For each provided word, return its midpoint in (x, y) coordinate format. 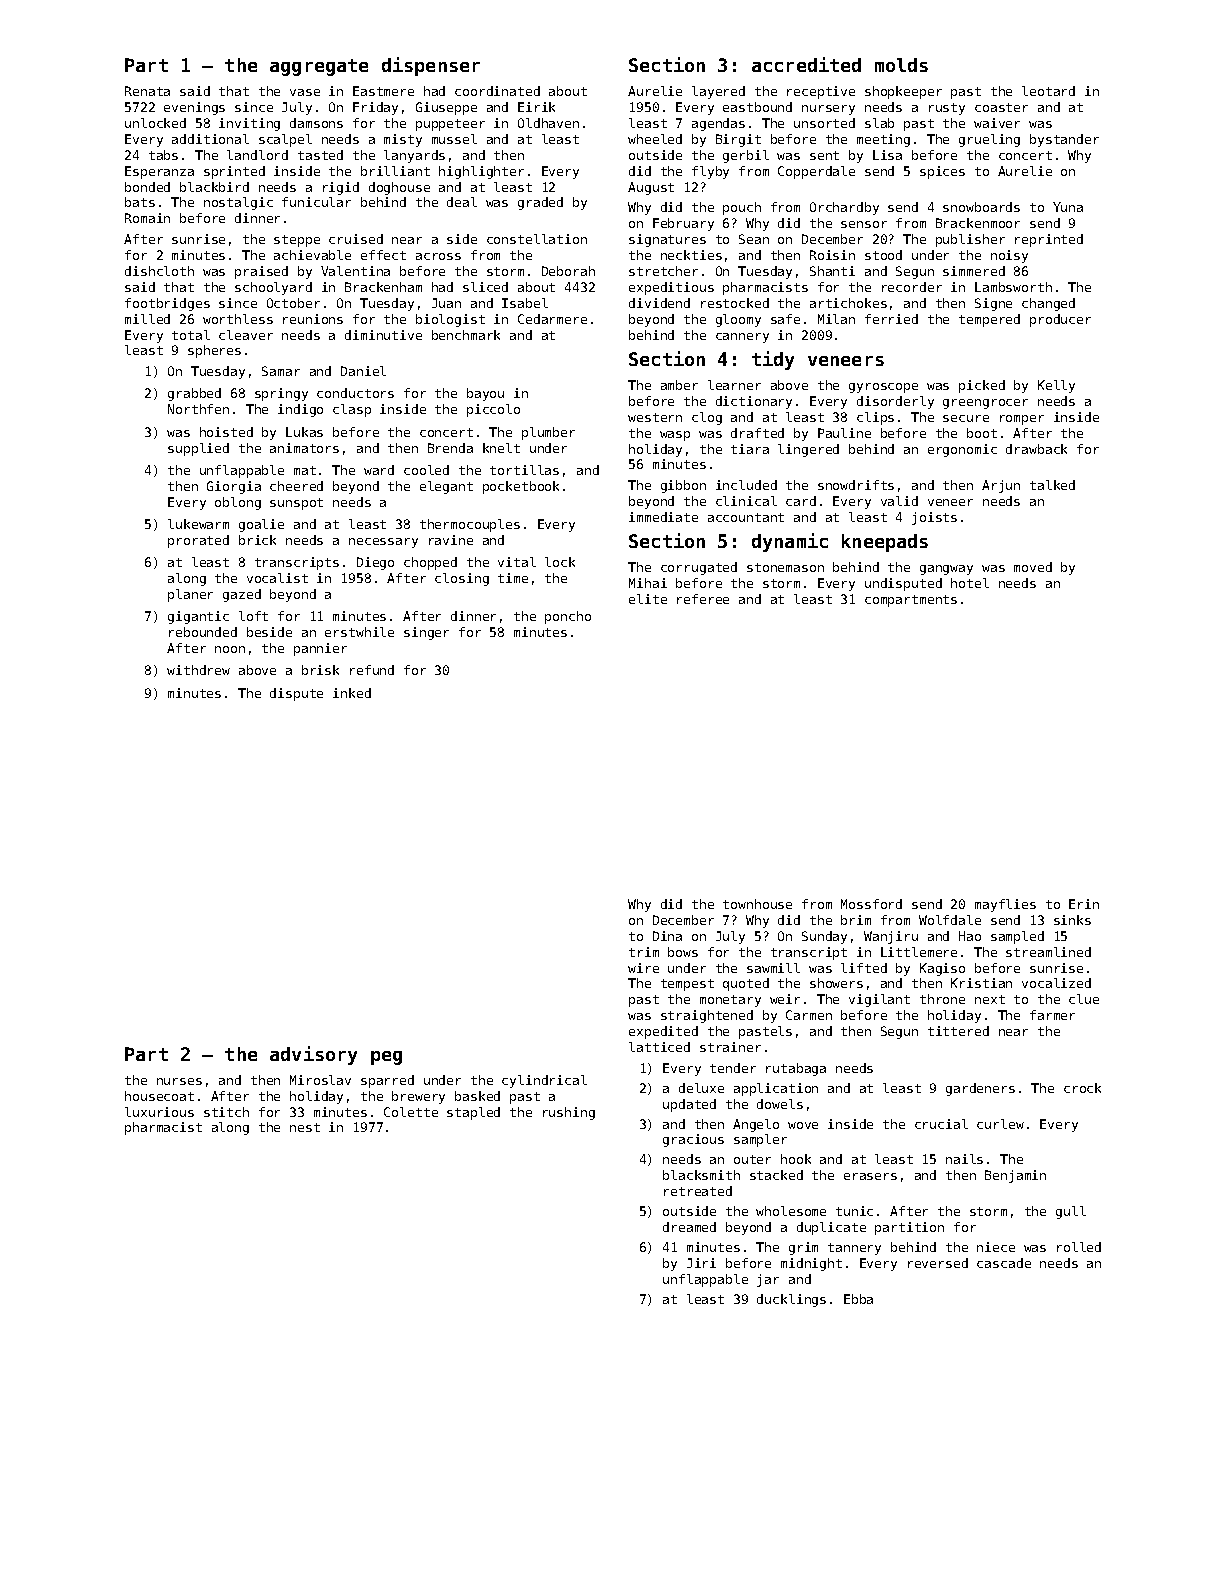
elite (648, 599)
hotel (970, 583)
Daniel (363, 371)
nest (305, 1127)
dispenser (431, 66)
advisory (313, 1055)
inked (352, 693)
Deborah (568, 271)
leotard (1048, 91)
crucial (941, 1124)
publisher (970, 240)
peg (386, 1058)
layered (718, 92)
